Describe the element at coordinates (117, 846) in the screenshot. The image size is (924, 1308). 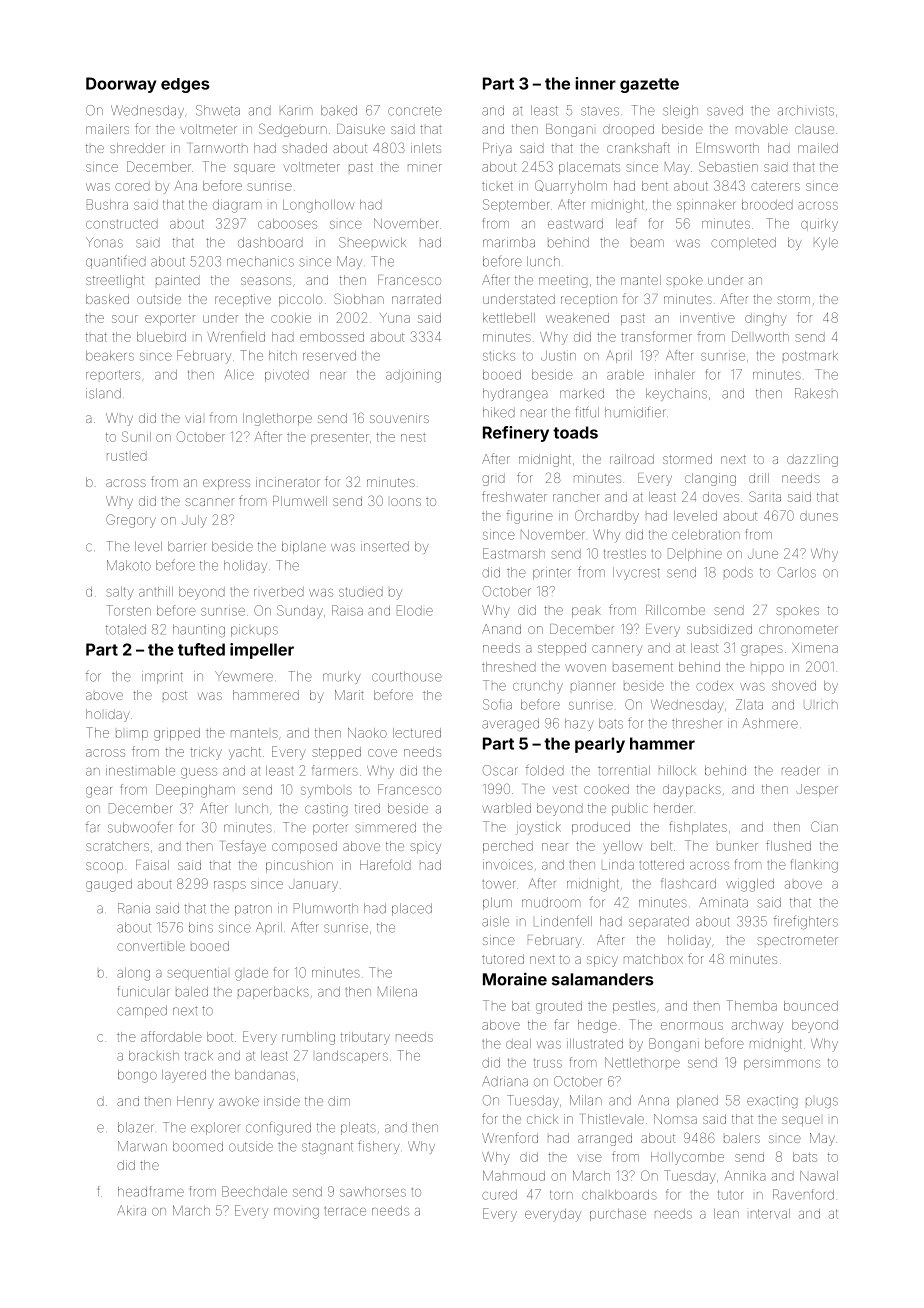
I see `scratchers` at that location.
